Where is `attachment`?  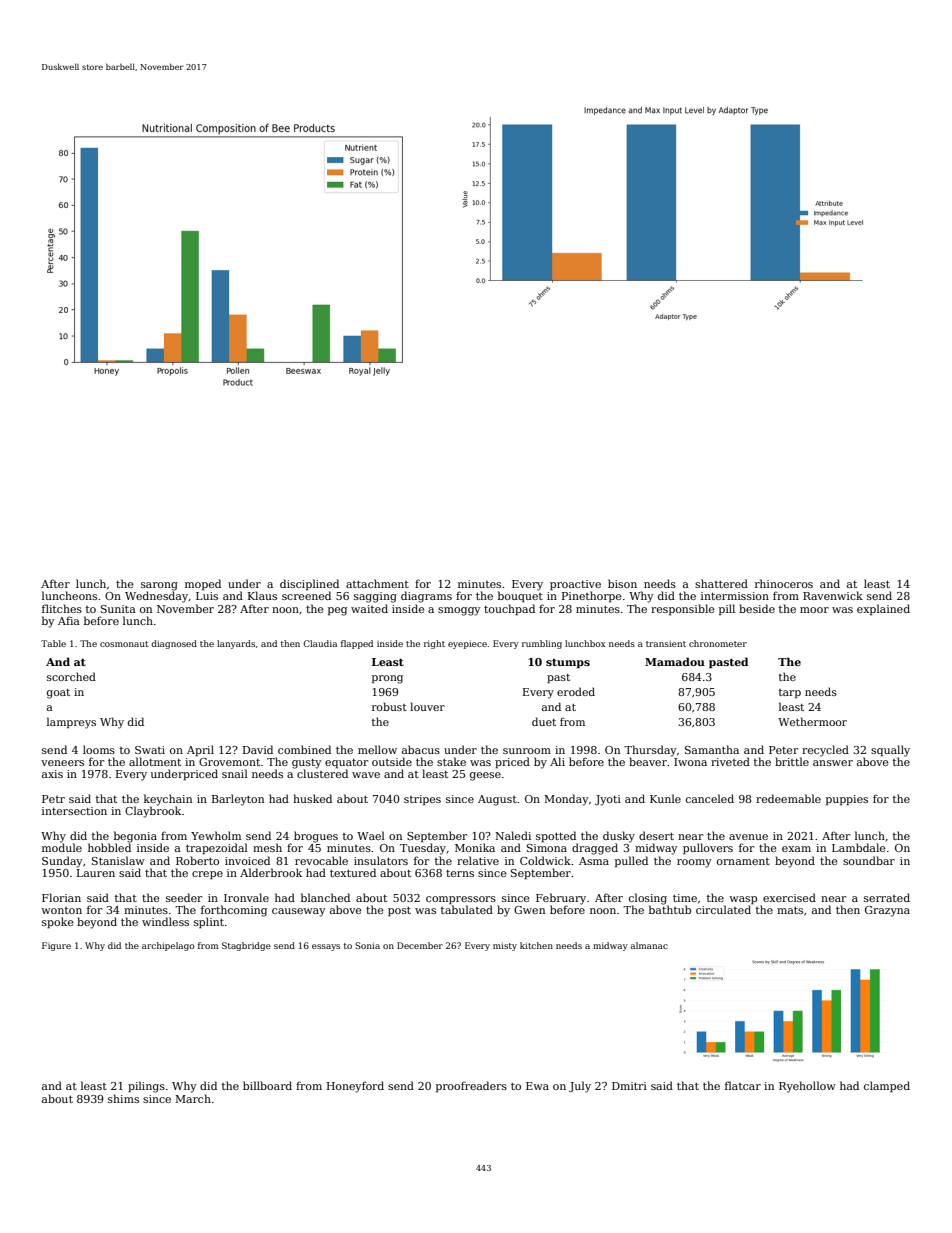
attachment is located at coordinates (377, 583).
